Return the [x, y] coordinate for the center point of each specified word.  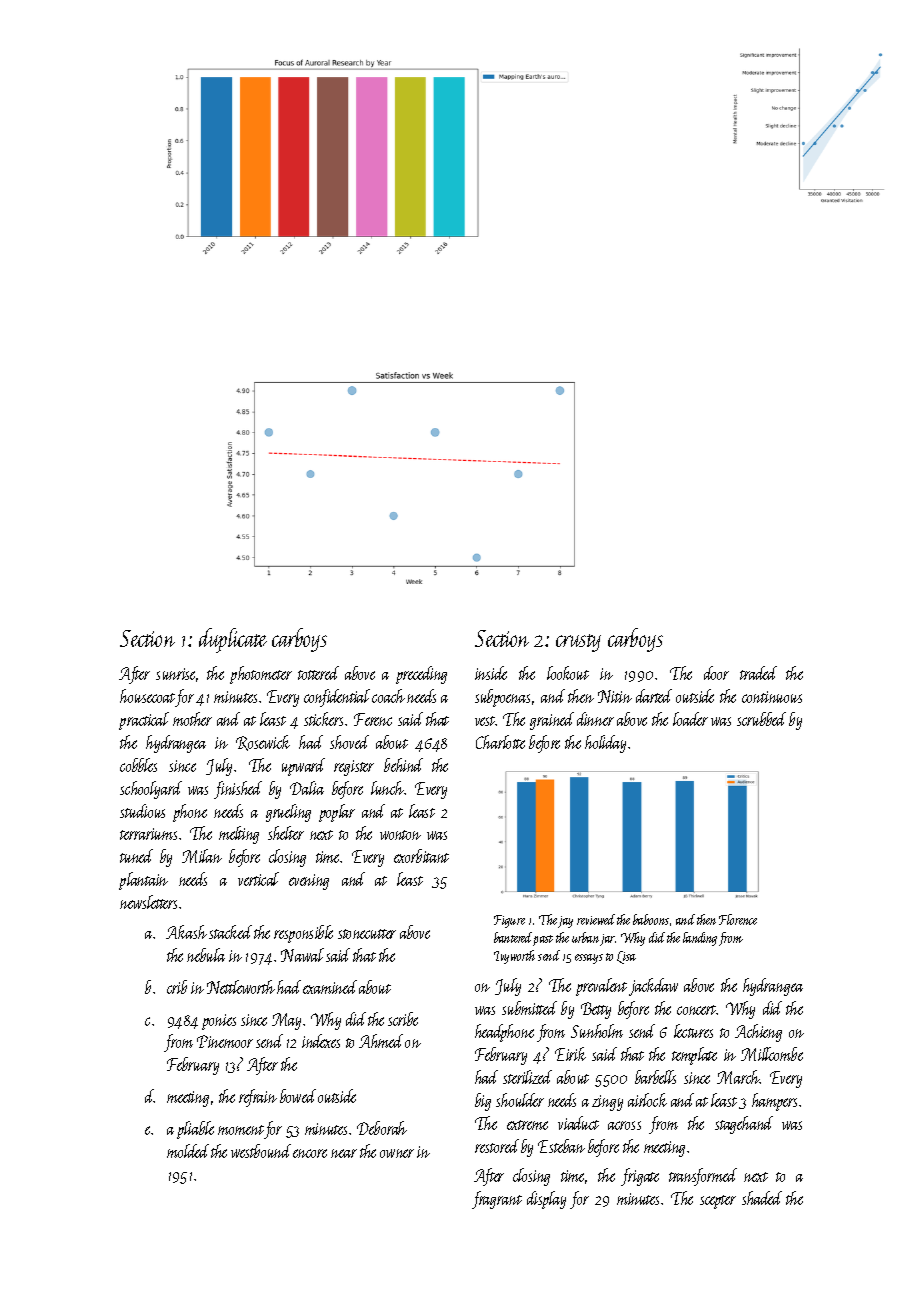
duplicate [233, 640]
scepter [718, 1202]
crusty [578, 643]
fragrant [497, 1200]
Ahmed [381, 1041]
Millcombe [772, 1054]
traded [758, 673]
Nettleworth [241, 987]
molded [188, 1151]
